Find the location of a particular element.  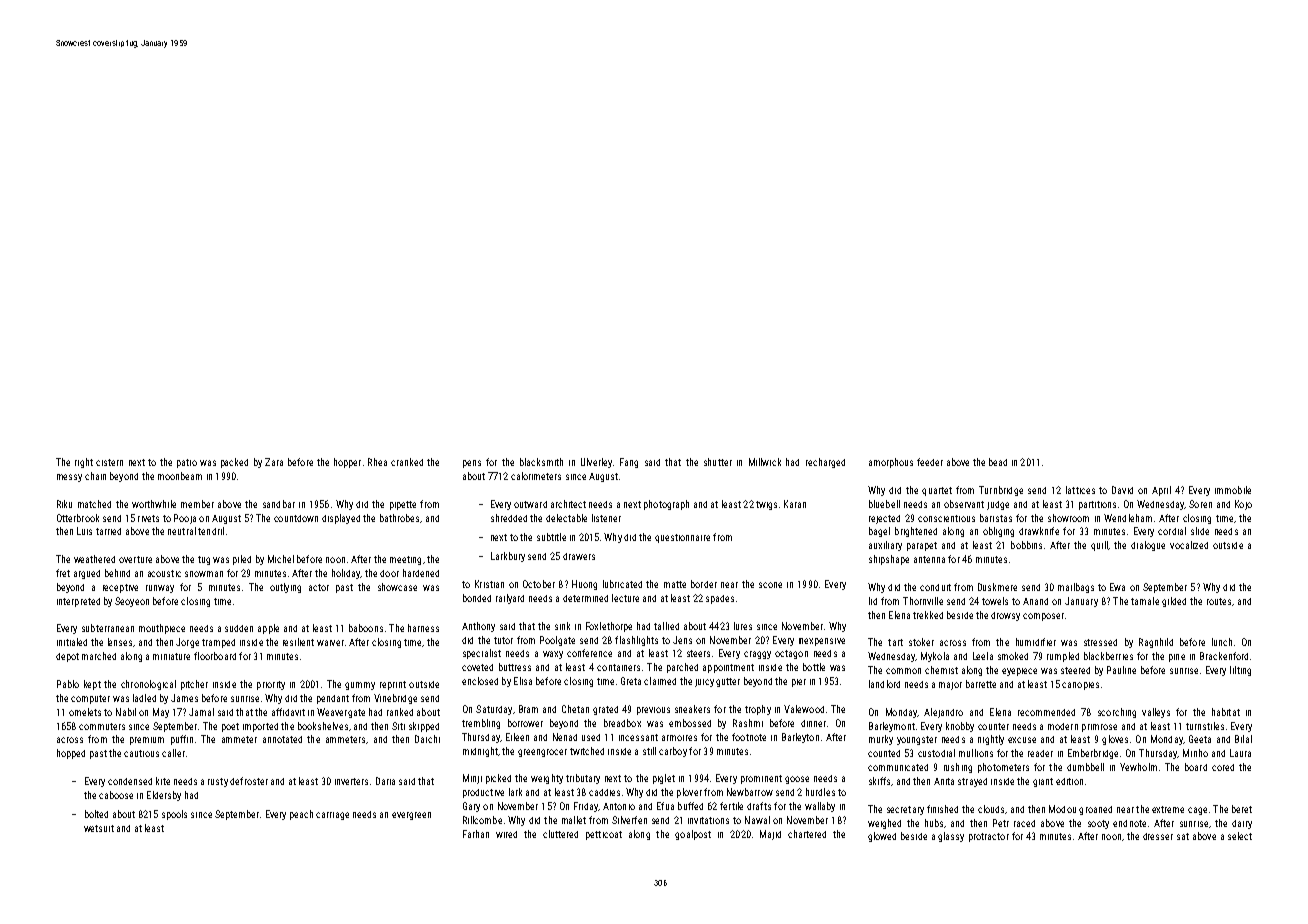

Kojo is located at coordinates (1243, 505).
